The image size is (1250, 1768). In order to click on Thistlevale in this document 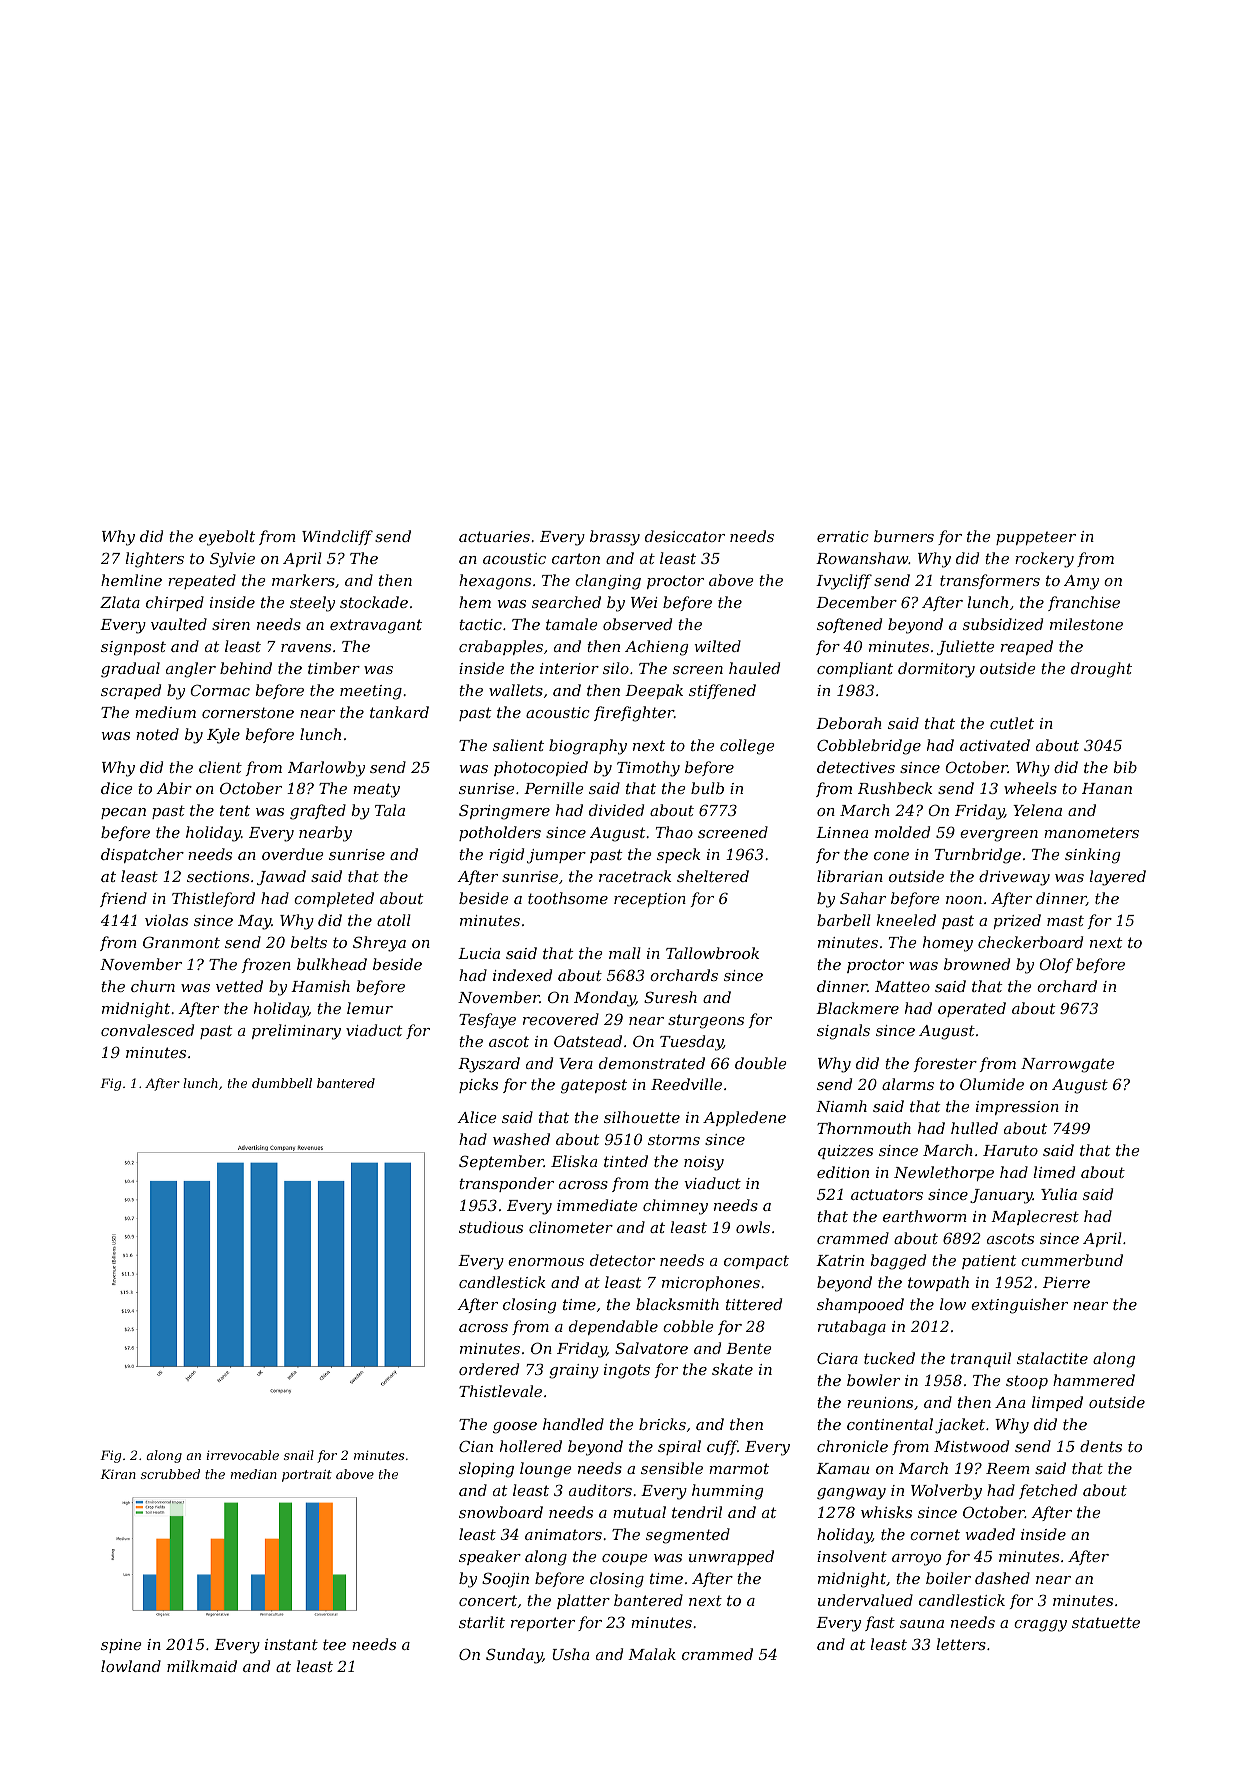, I will do `click(500, 1391)`.
